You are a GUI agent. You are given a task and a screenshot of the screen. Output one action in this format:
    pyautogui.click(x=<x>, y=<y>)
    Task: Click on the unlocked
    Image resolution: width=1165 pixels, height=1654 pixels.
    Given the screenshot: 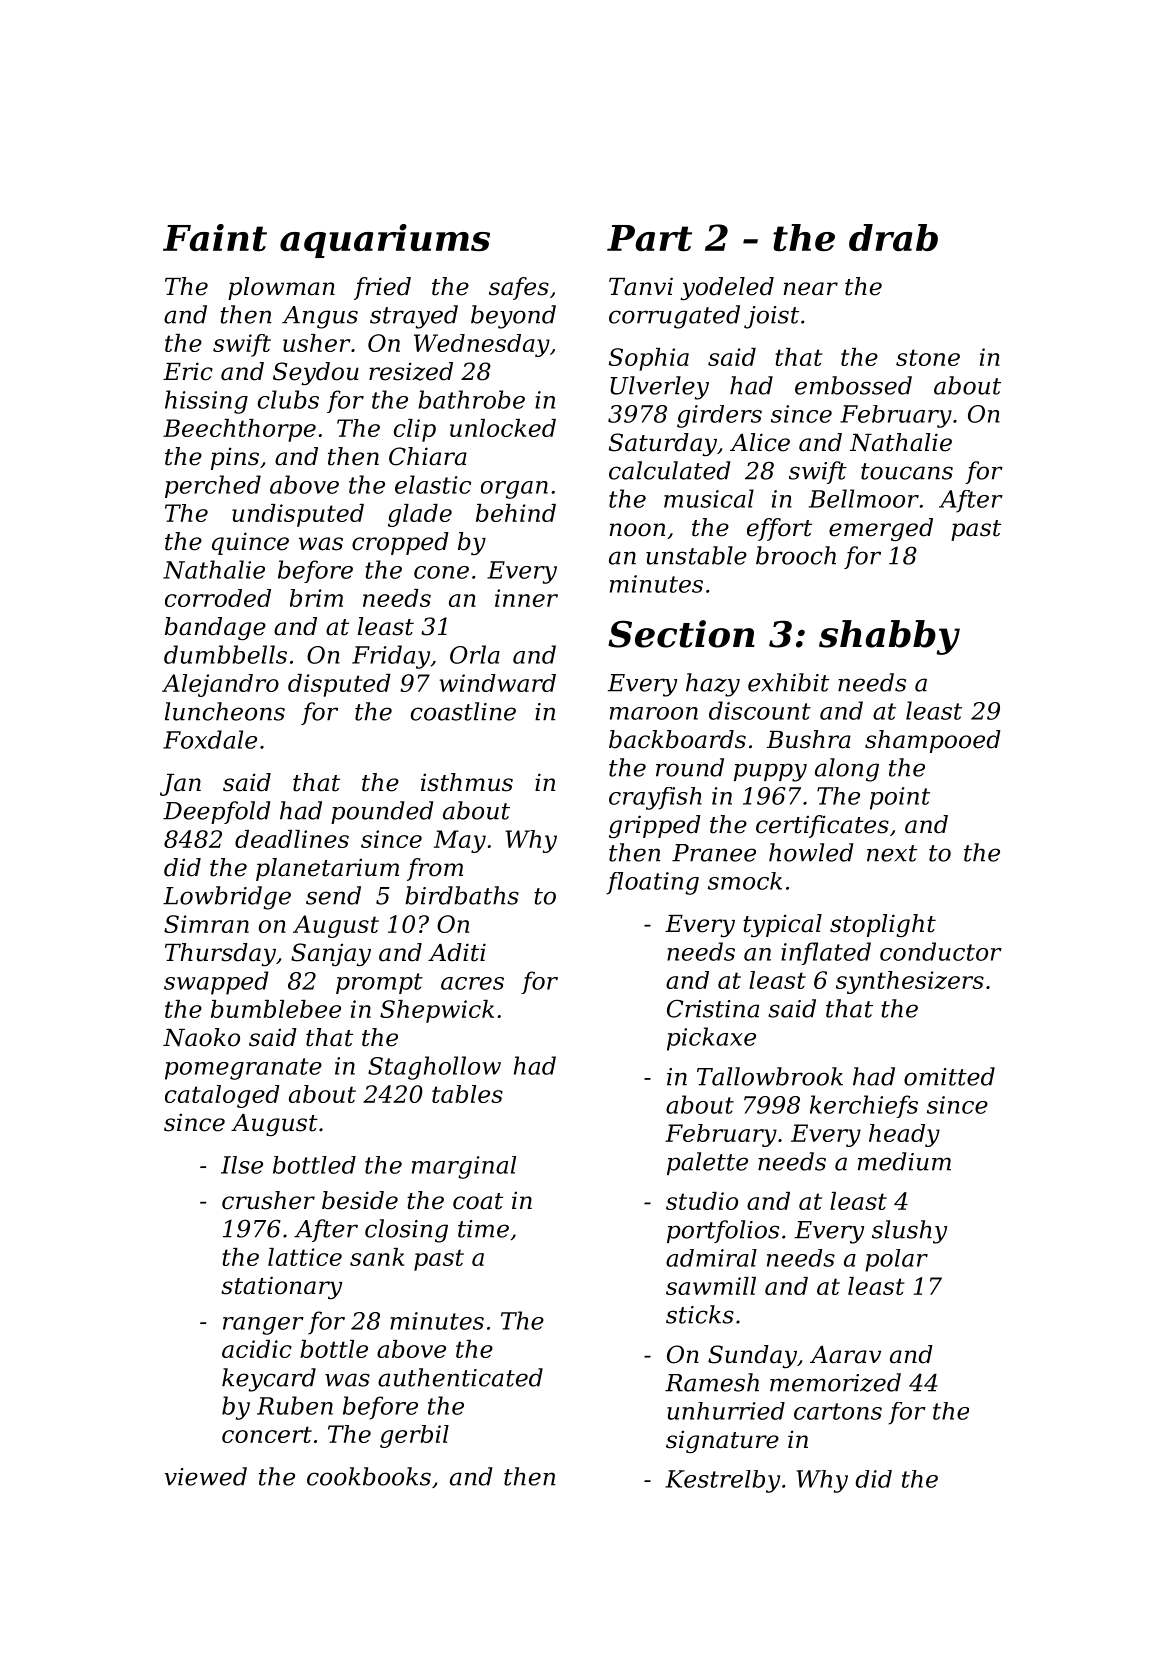 What is the action you would take?
    pyautogui.click(x=503, y=428)
